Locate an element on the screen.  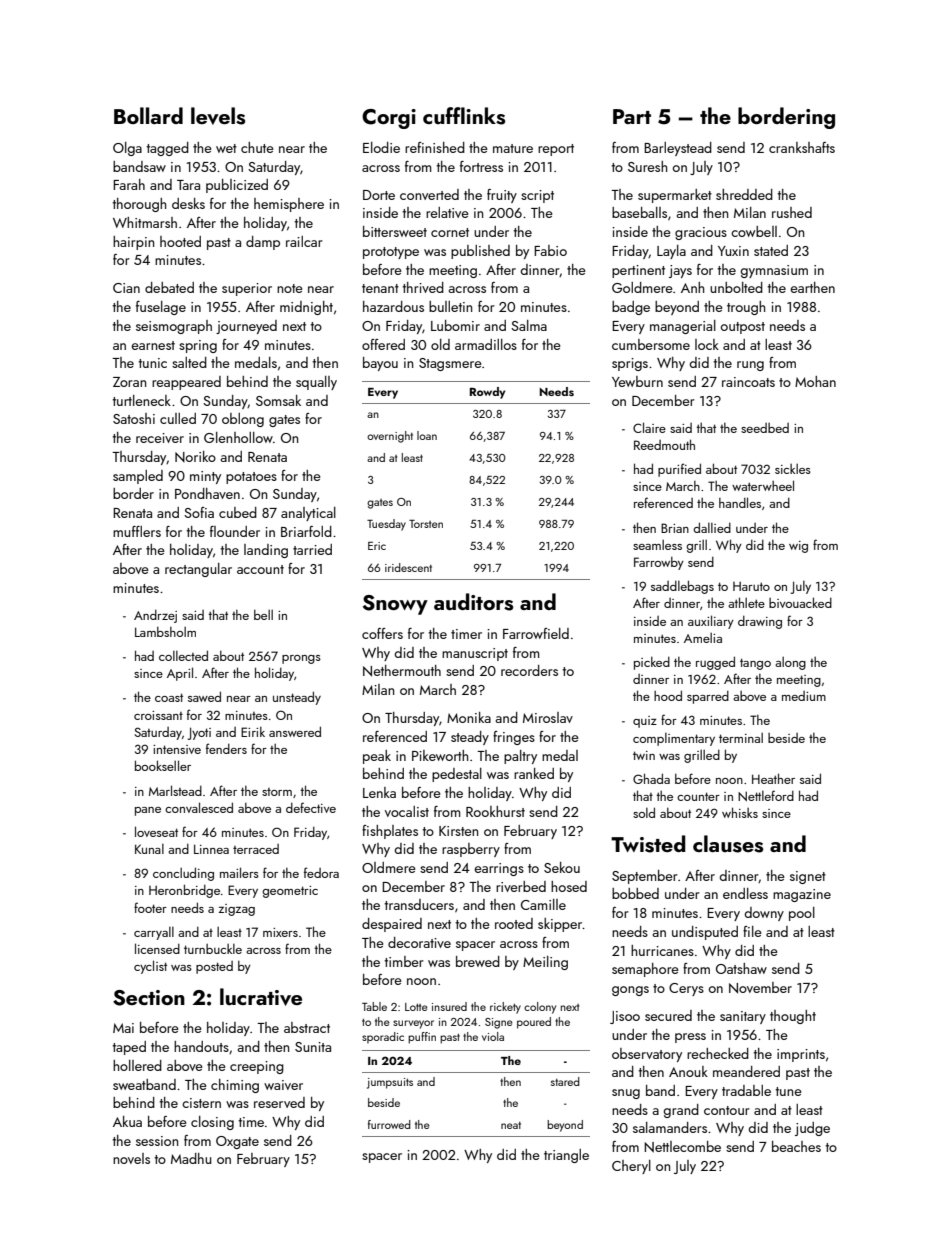
cufflinks is located at coordinates (464, 116).
